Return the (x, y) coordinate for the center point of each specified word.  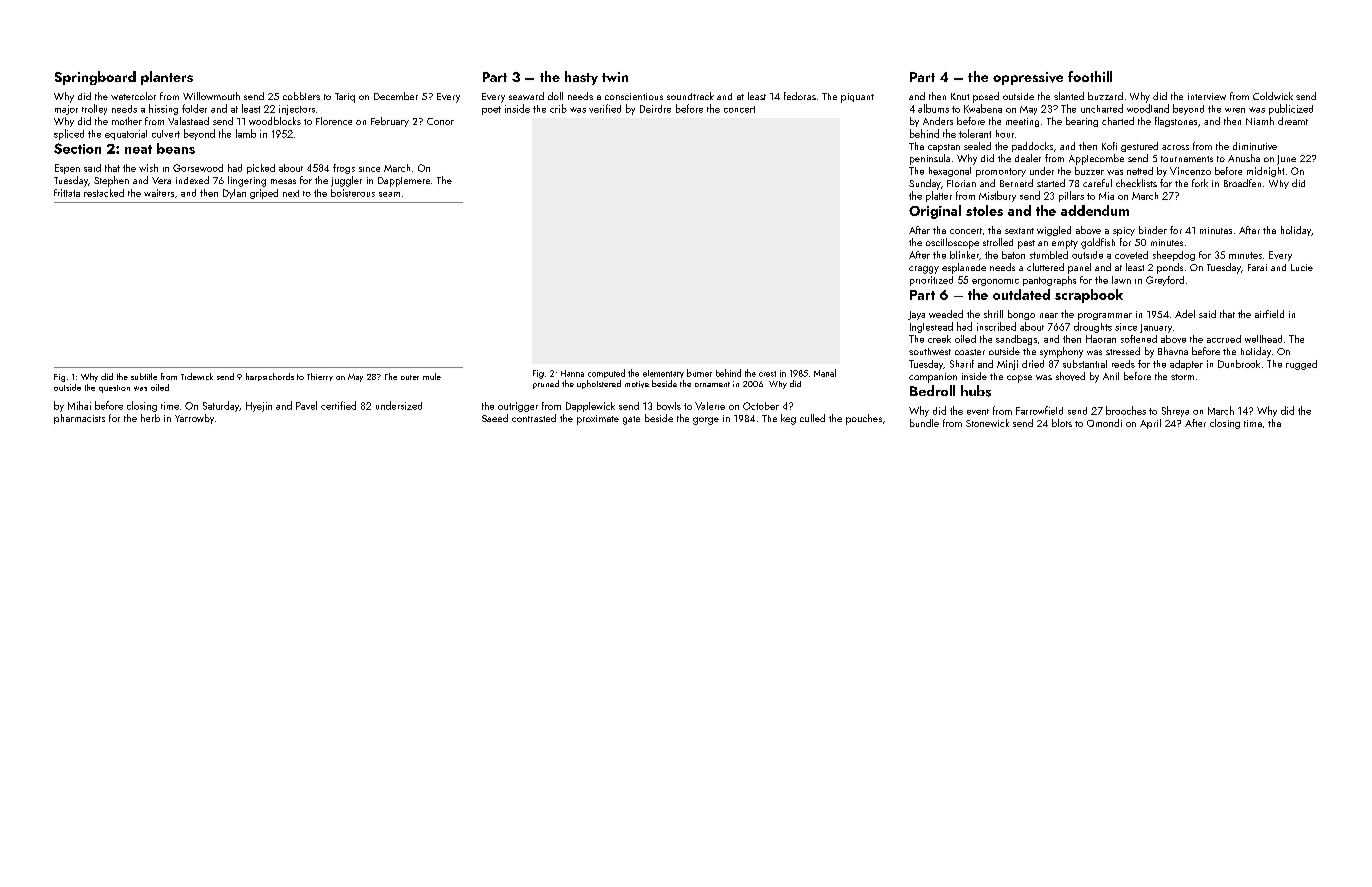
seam (389, 194)
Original (935, 212)
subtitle (144, 376)
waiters (159, 193)
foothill (1090, 76)
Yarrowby (194, 419)
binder (1153, 230)
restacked (104, 193)
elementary (663, 374)
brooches (1126, 410)
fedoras (800, 96)
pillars (1071, 196)
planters (167, 78)
